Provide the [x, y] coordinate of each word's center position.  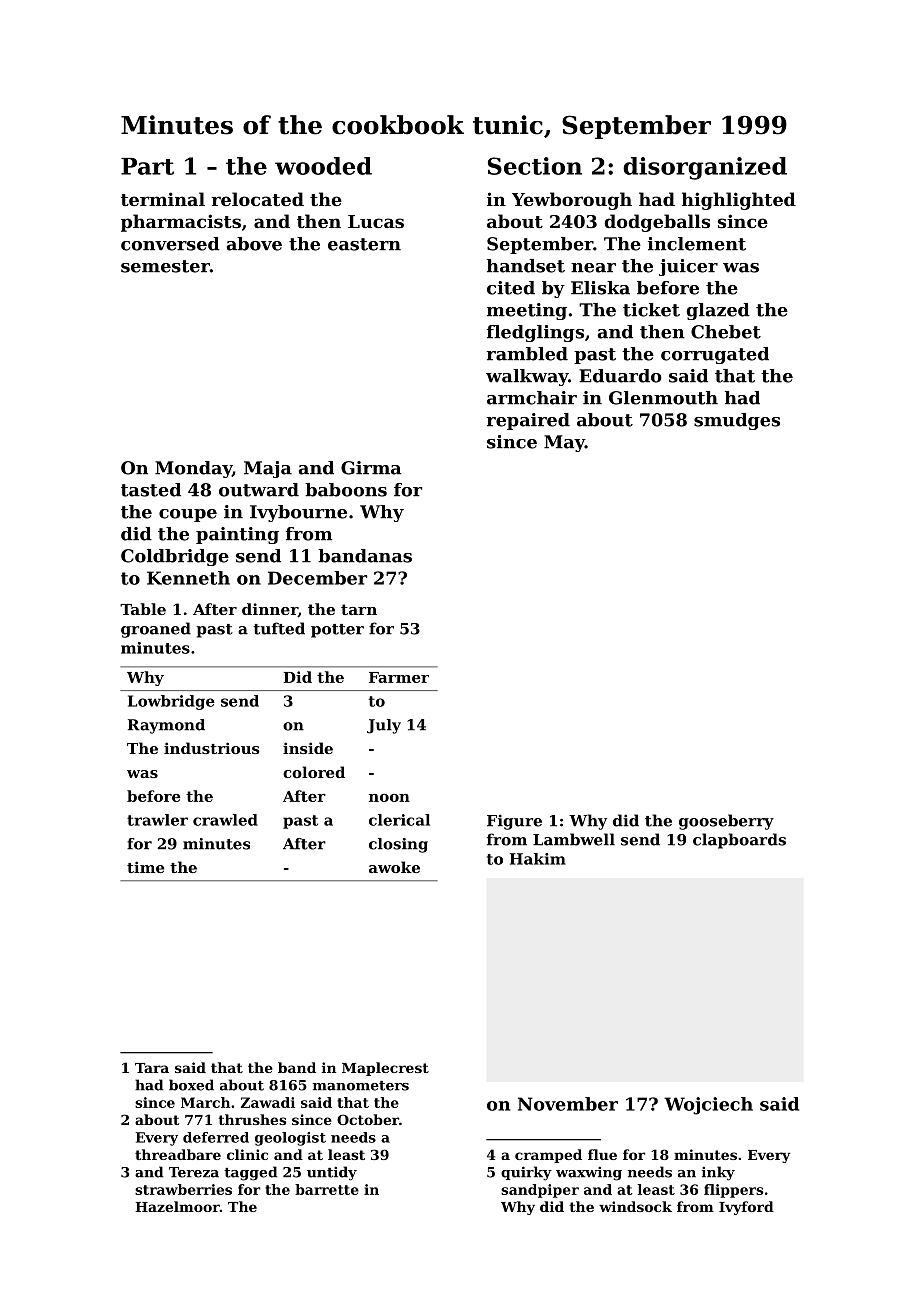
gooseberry [726, 822]
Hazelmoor [177, 1206]
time [145, 867]
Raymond [166, 726]
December [317, 578]
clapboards [739, 841]
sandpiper [540, 1191]
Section [535, 166]
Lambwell [574, 839]
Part [147, 166]
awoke [394, 867]
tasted [151, 490]
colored [314, 772]
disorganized [705, 168]
